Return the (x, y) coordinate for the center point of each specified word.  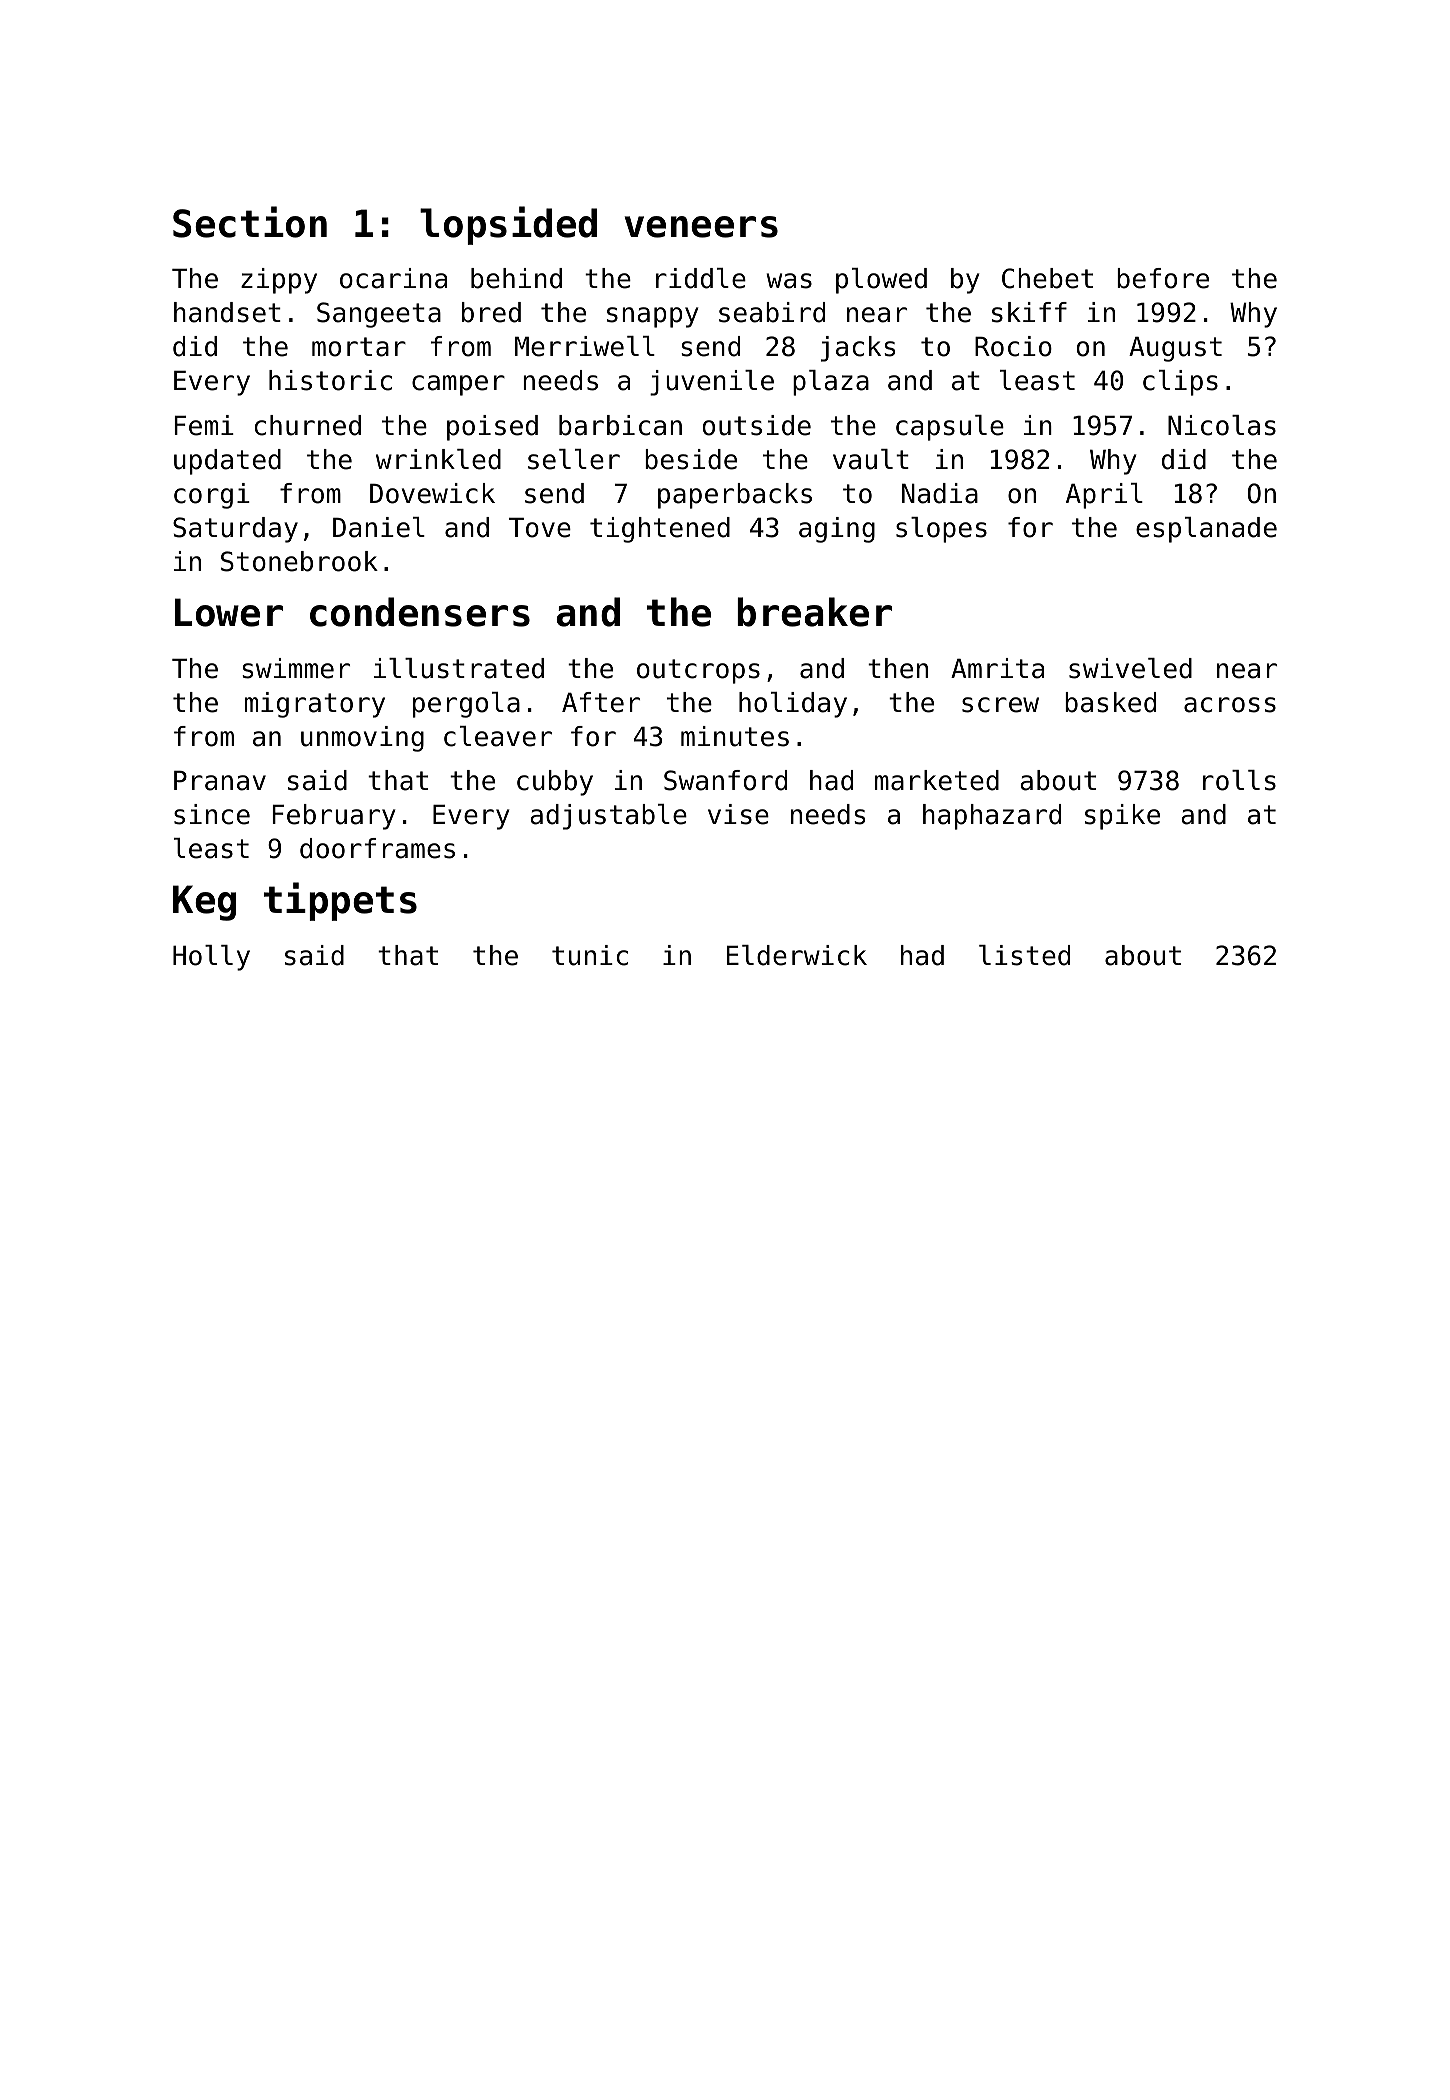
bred (491, 312)
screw (1000, 705)
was (789, 281)
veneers (701, 227)
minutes (735, 736)
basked (1110, 702)
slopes (941, 530)
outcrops (698, 671)
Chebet (1047, 278)
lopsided (508, 225)
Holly (211, 958)
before (1163, 278)
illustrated (459, 668)
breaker (814, 612)
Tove (540, 528)
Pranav (220, 781)
